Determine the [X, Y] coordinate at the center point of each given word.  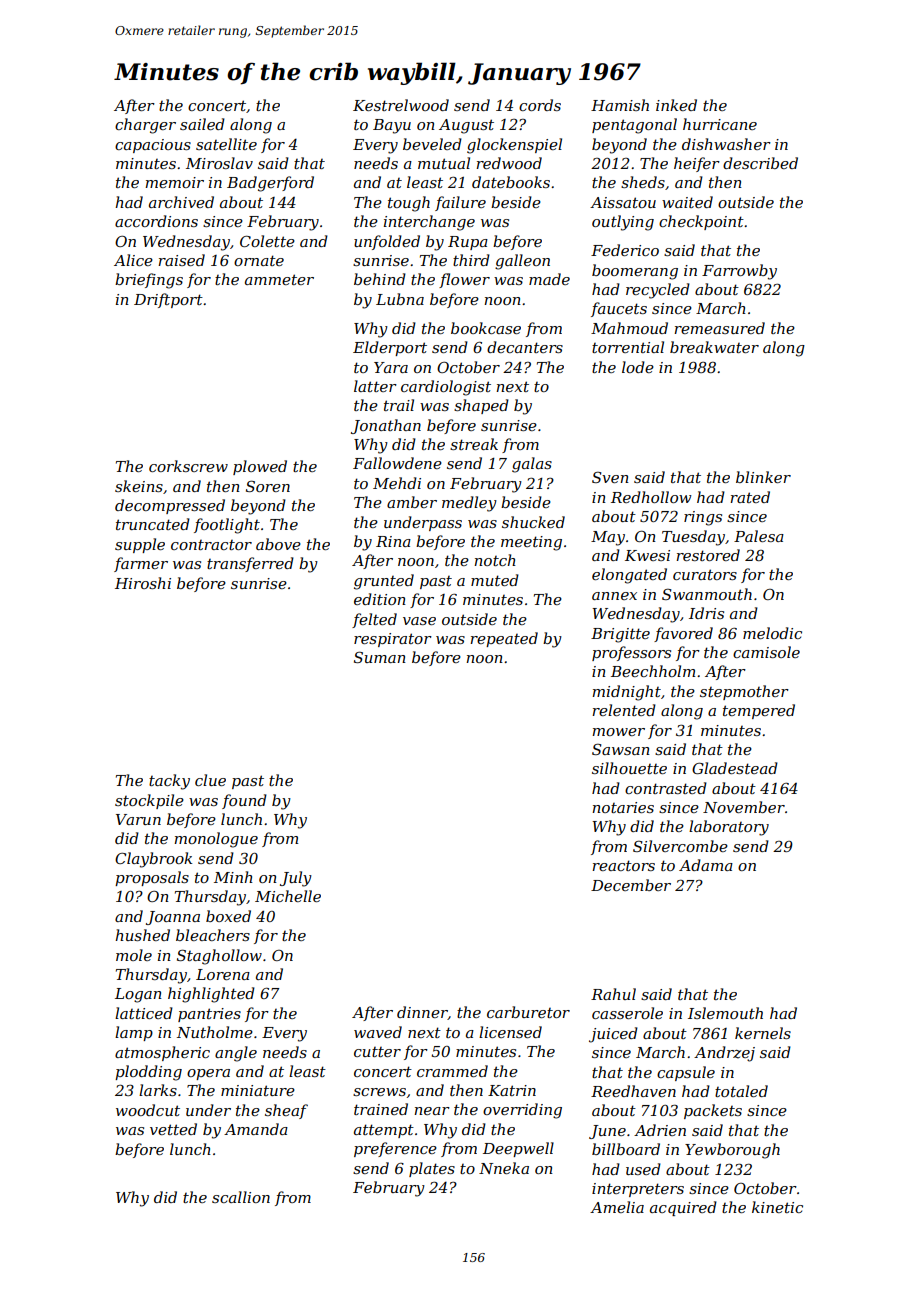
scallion [241, 1197]
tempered [759, 711]
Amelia [617, 1207]
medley [469, 504]
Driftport [168, 300]
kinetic [777, 1207]
